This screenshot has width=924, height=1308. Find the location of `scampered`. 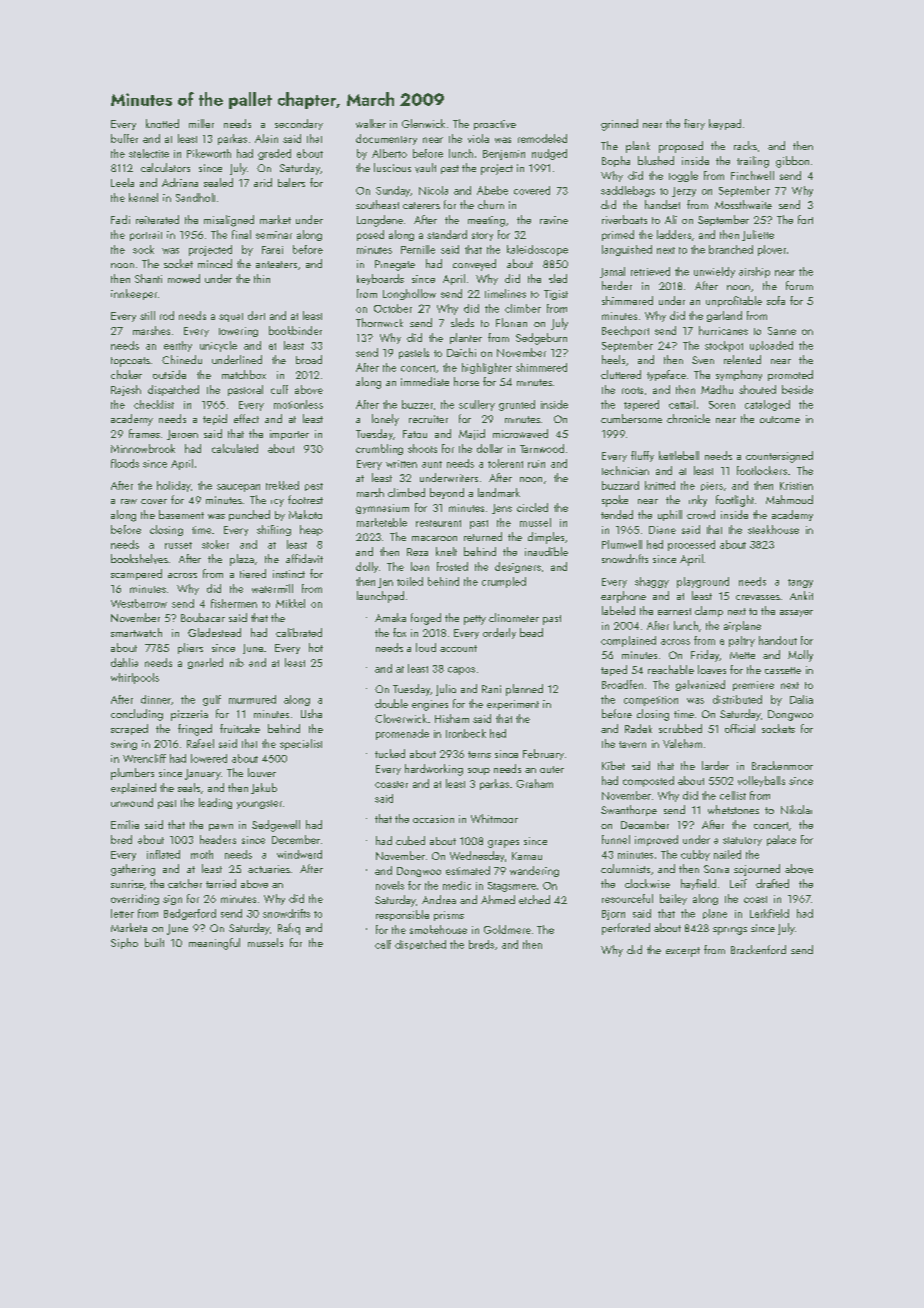

scampered is located at coordinates (136, 574).
